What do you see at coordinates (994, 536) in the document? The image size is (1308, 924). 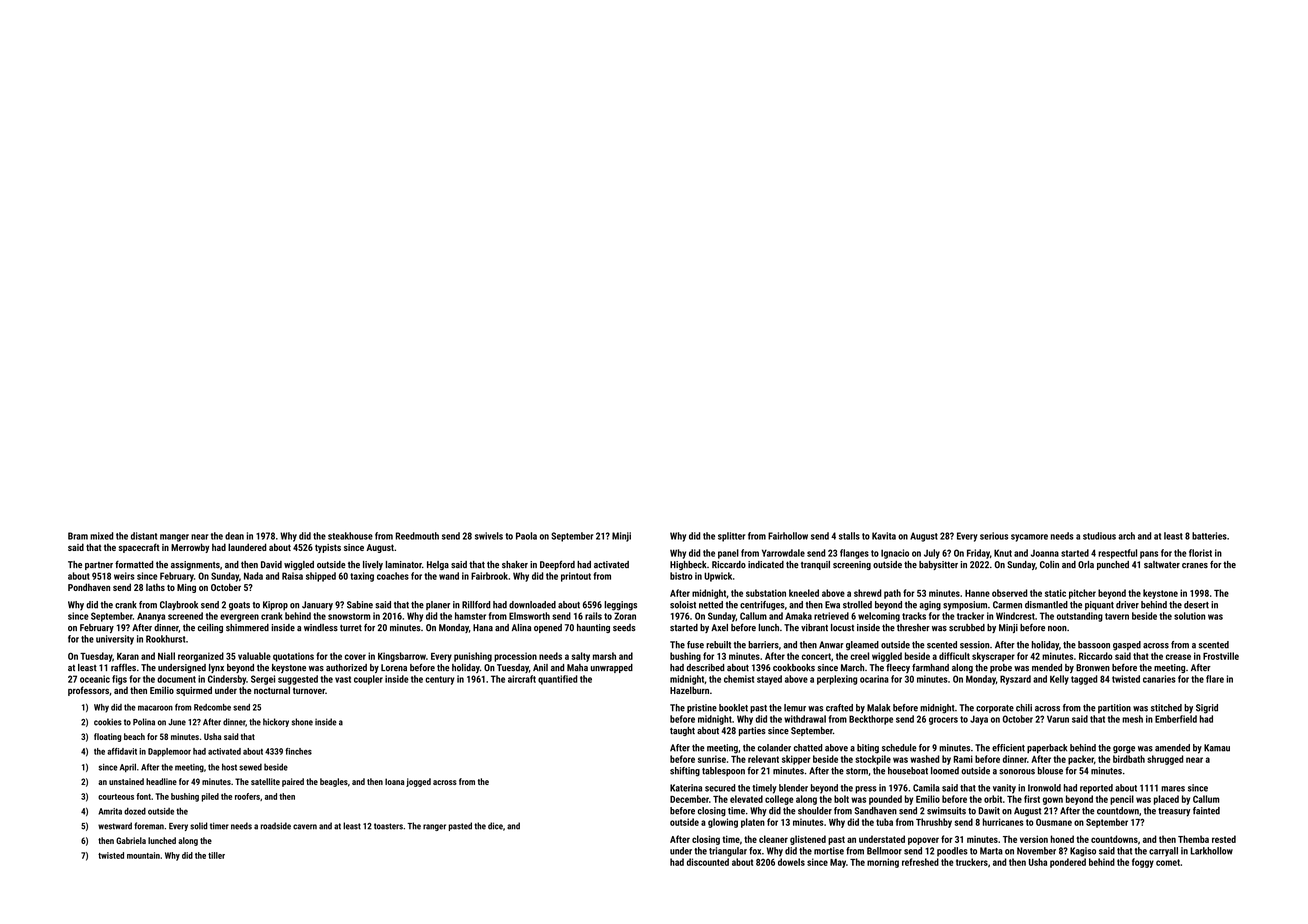 I see `serious` at bounding box center [994, 536].
